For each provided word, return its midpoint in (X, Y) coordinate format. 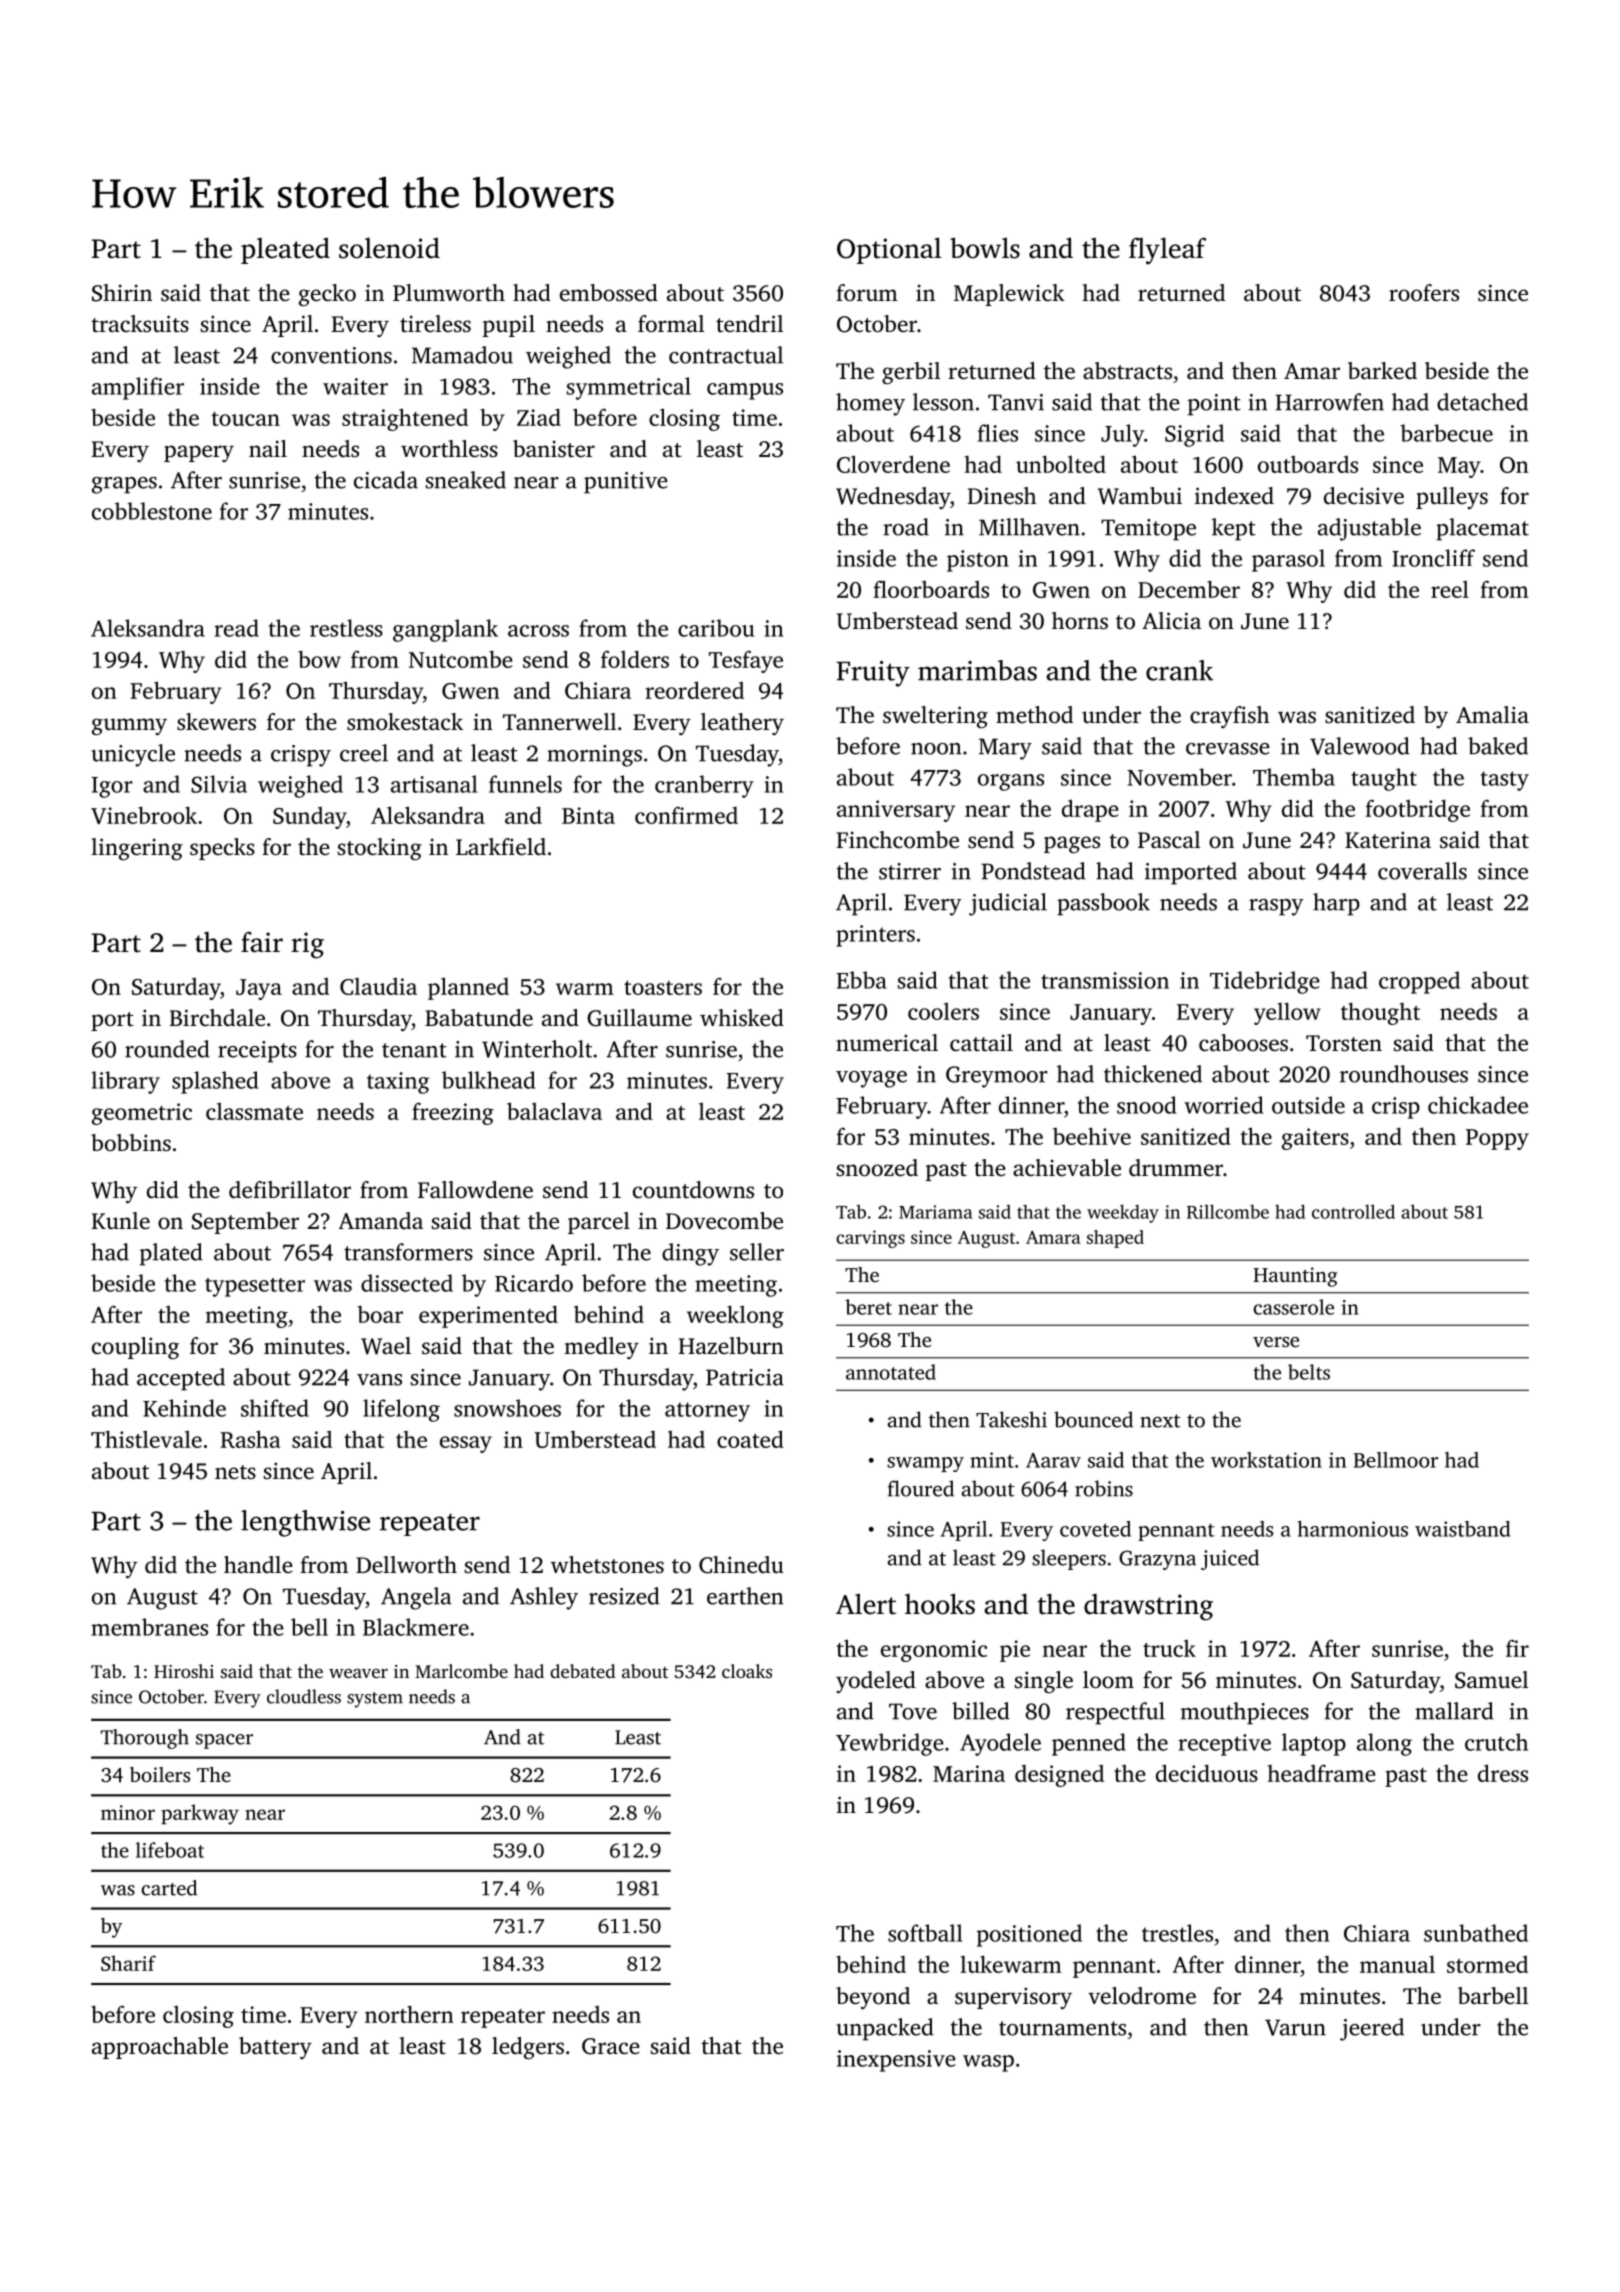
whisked (742, 1018)
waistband (1462, 1529)
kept (1234, 529)
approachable (160, 2048)
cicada (386, 480)
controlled (1353, 1211)
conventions (331, 355)
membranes (149, 1627)
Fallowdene (475, 1190)
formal (671, 323)
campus (745, 391)
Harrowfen (1330, 402)
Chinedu (741, 1565)
